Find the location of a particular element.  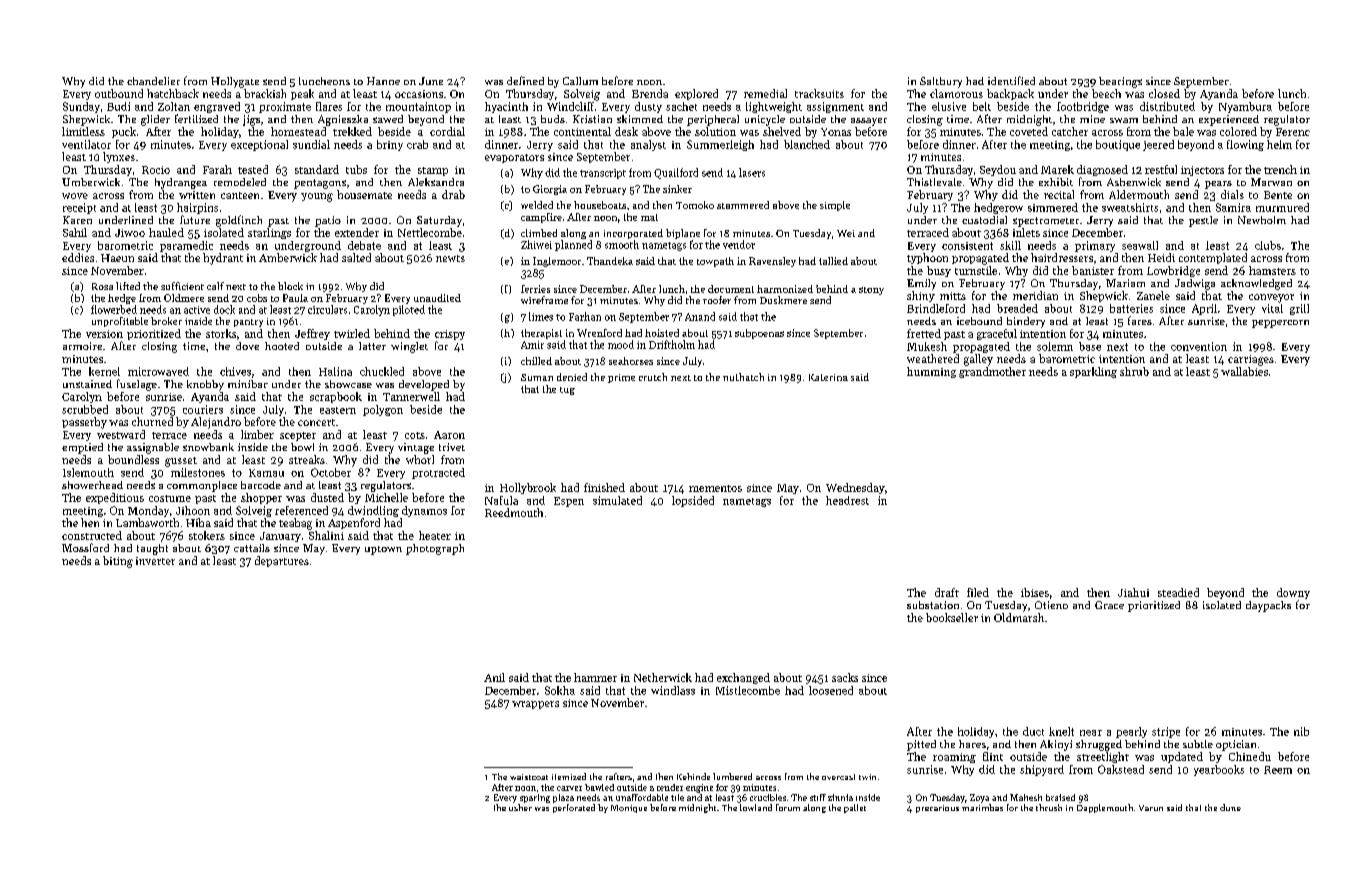

Nyambura is located at coordinates (1245, 107).
